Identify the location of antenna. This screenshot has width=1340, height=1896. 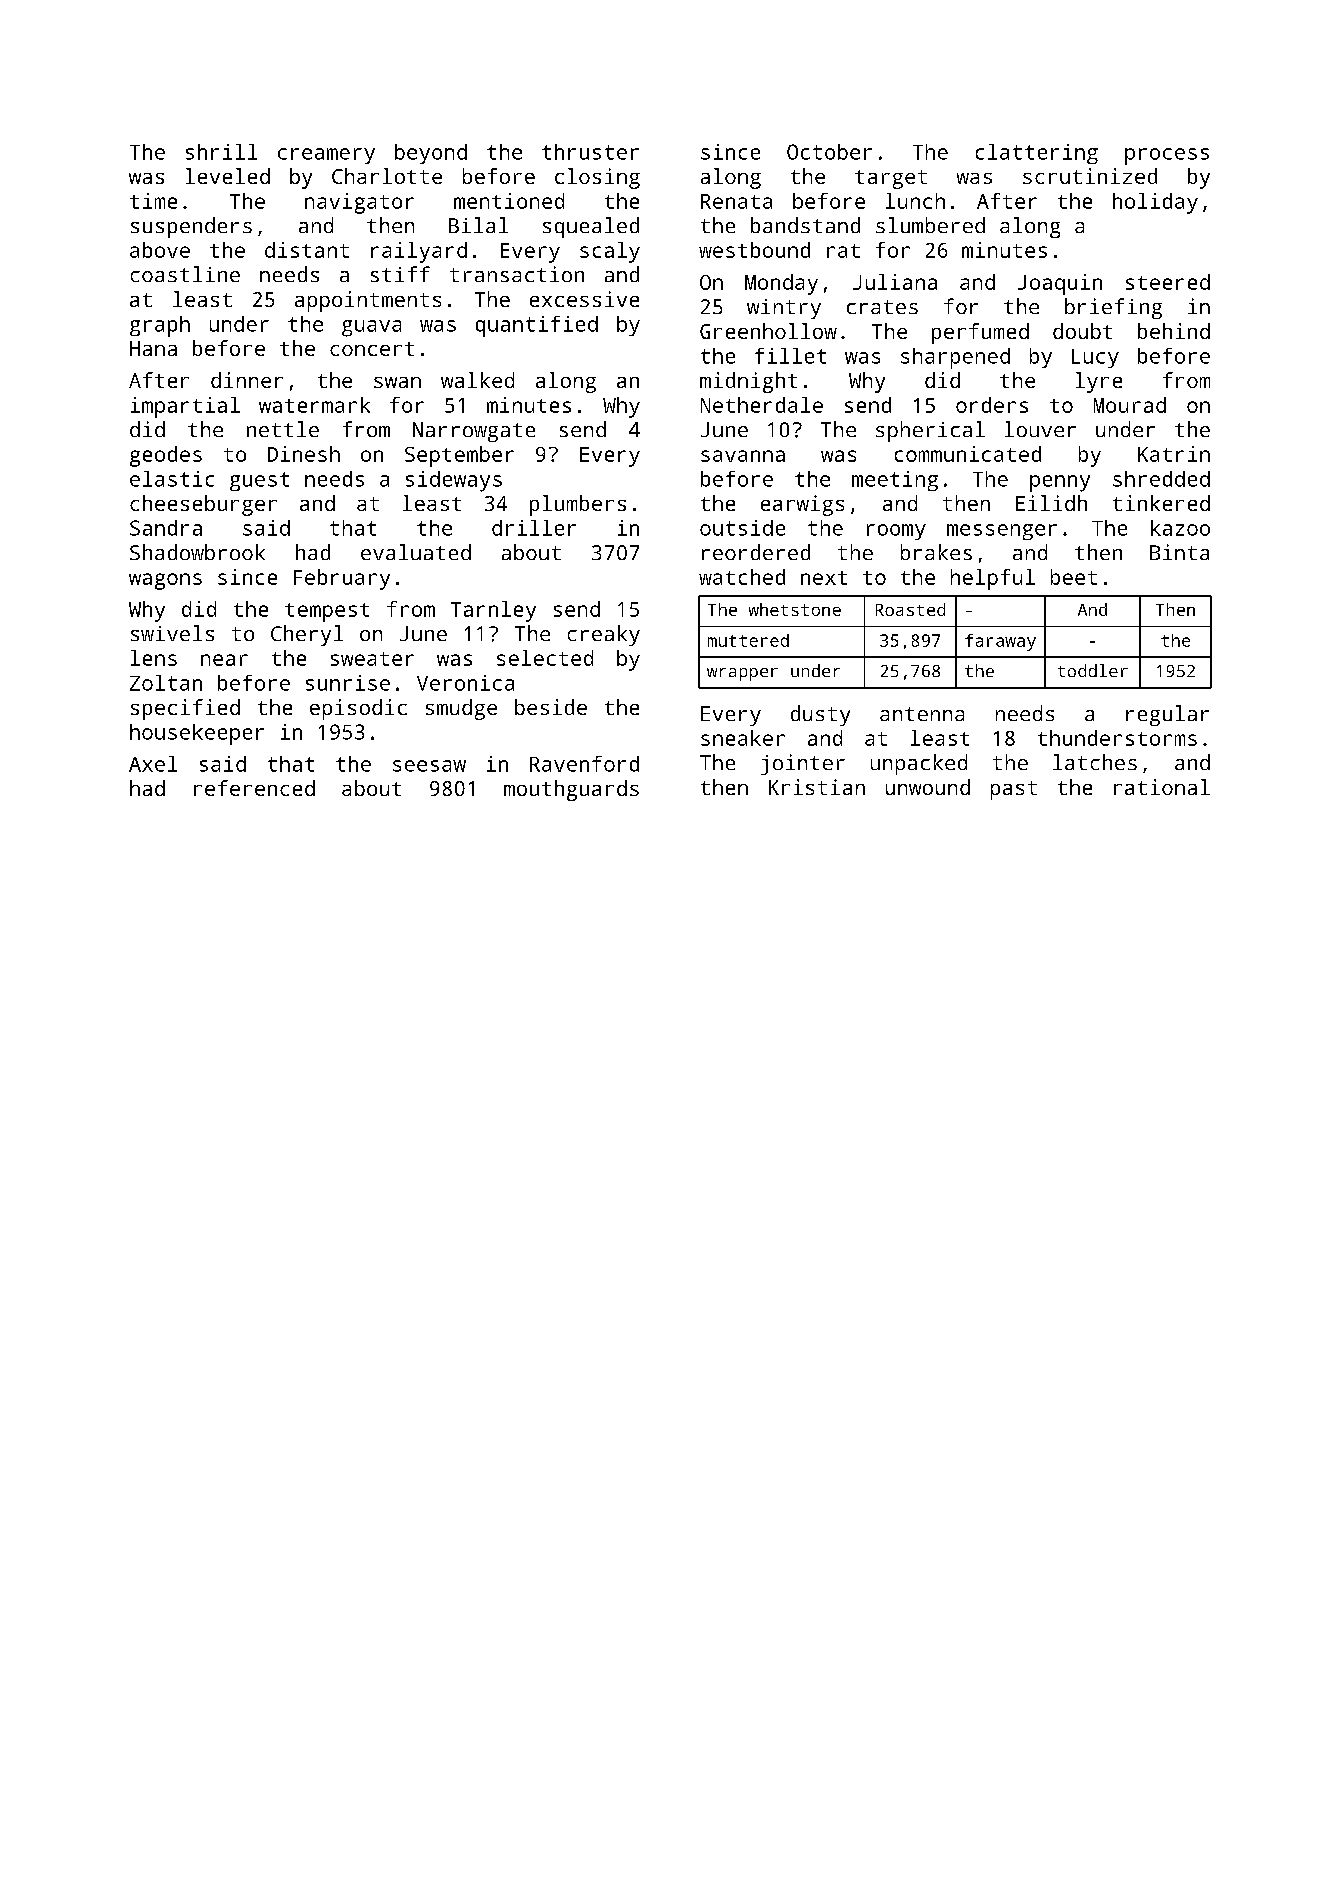
(922, 714).
